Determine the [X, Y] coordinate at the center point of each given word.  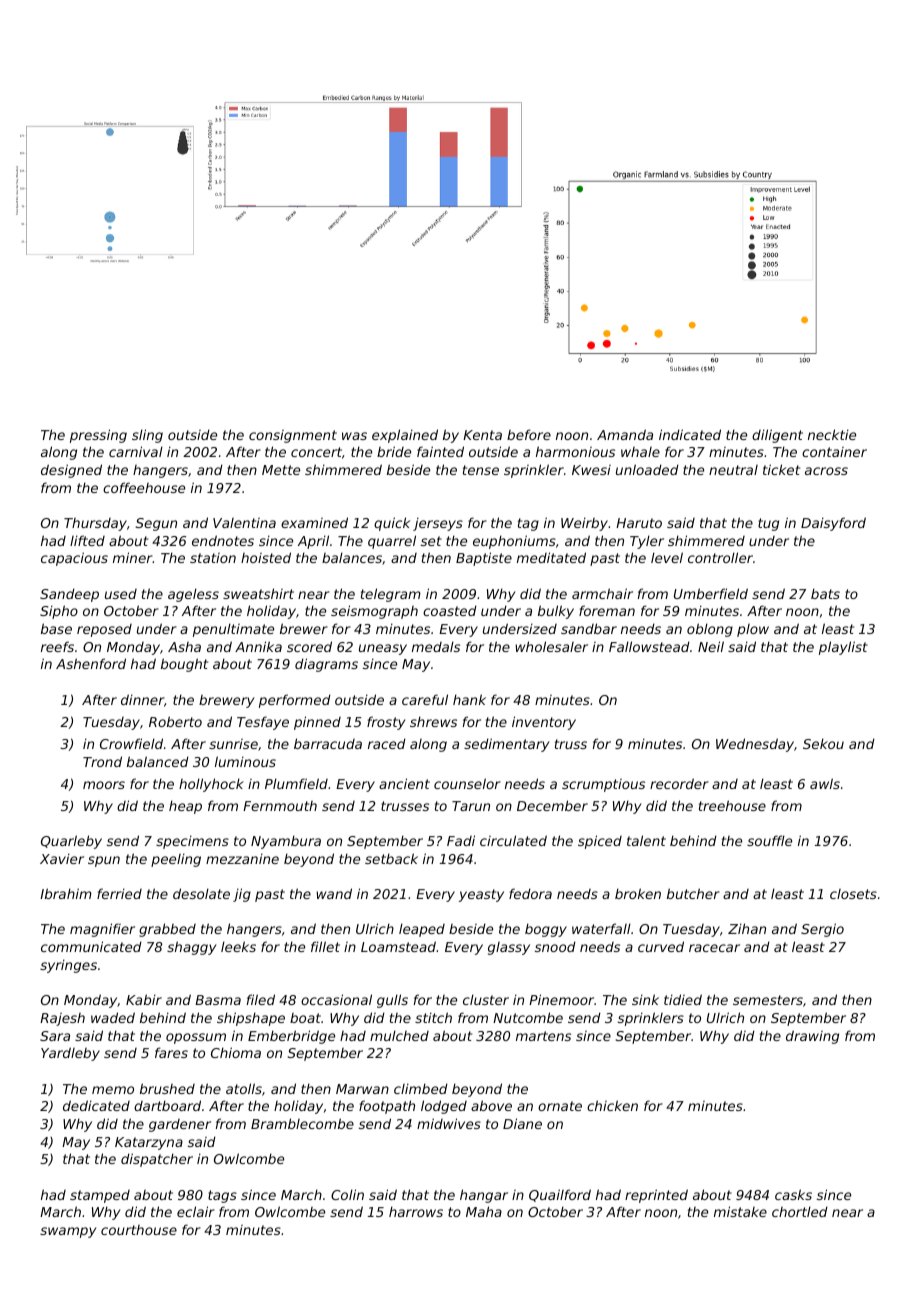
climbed [421, 1088]
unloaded [647, 469]
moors [104, 785]
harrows [416, 1211]
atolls [244, 1088]
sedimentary [506, 745]
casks [793, 1194]
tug [768, 524]
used [121, 594]
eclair [196, 1211]
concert [316, 452]
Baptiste [484, 559]
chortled [800, 1211]
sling [147, 436]
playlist [843, 648]
